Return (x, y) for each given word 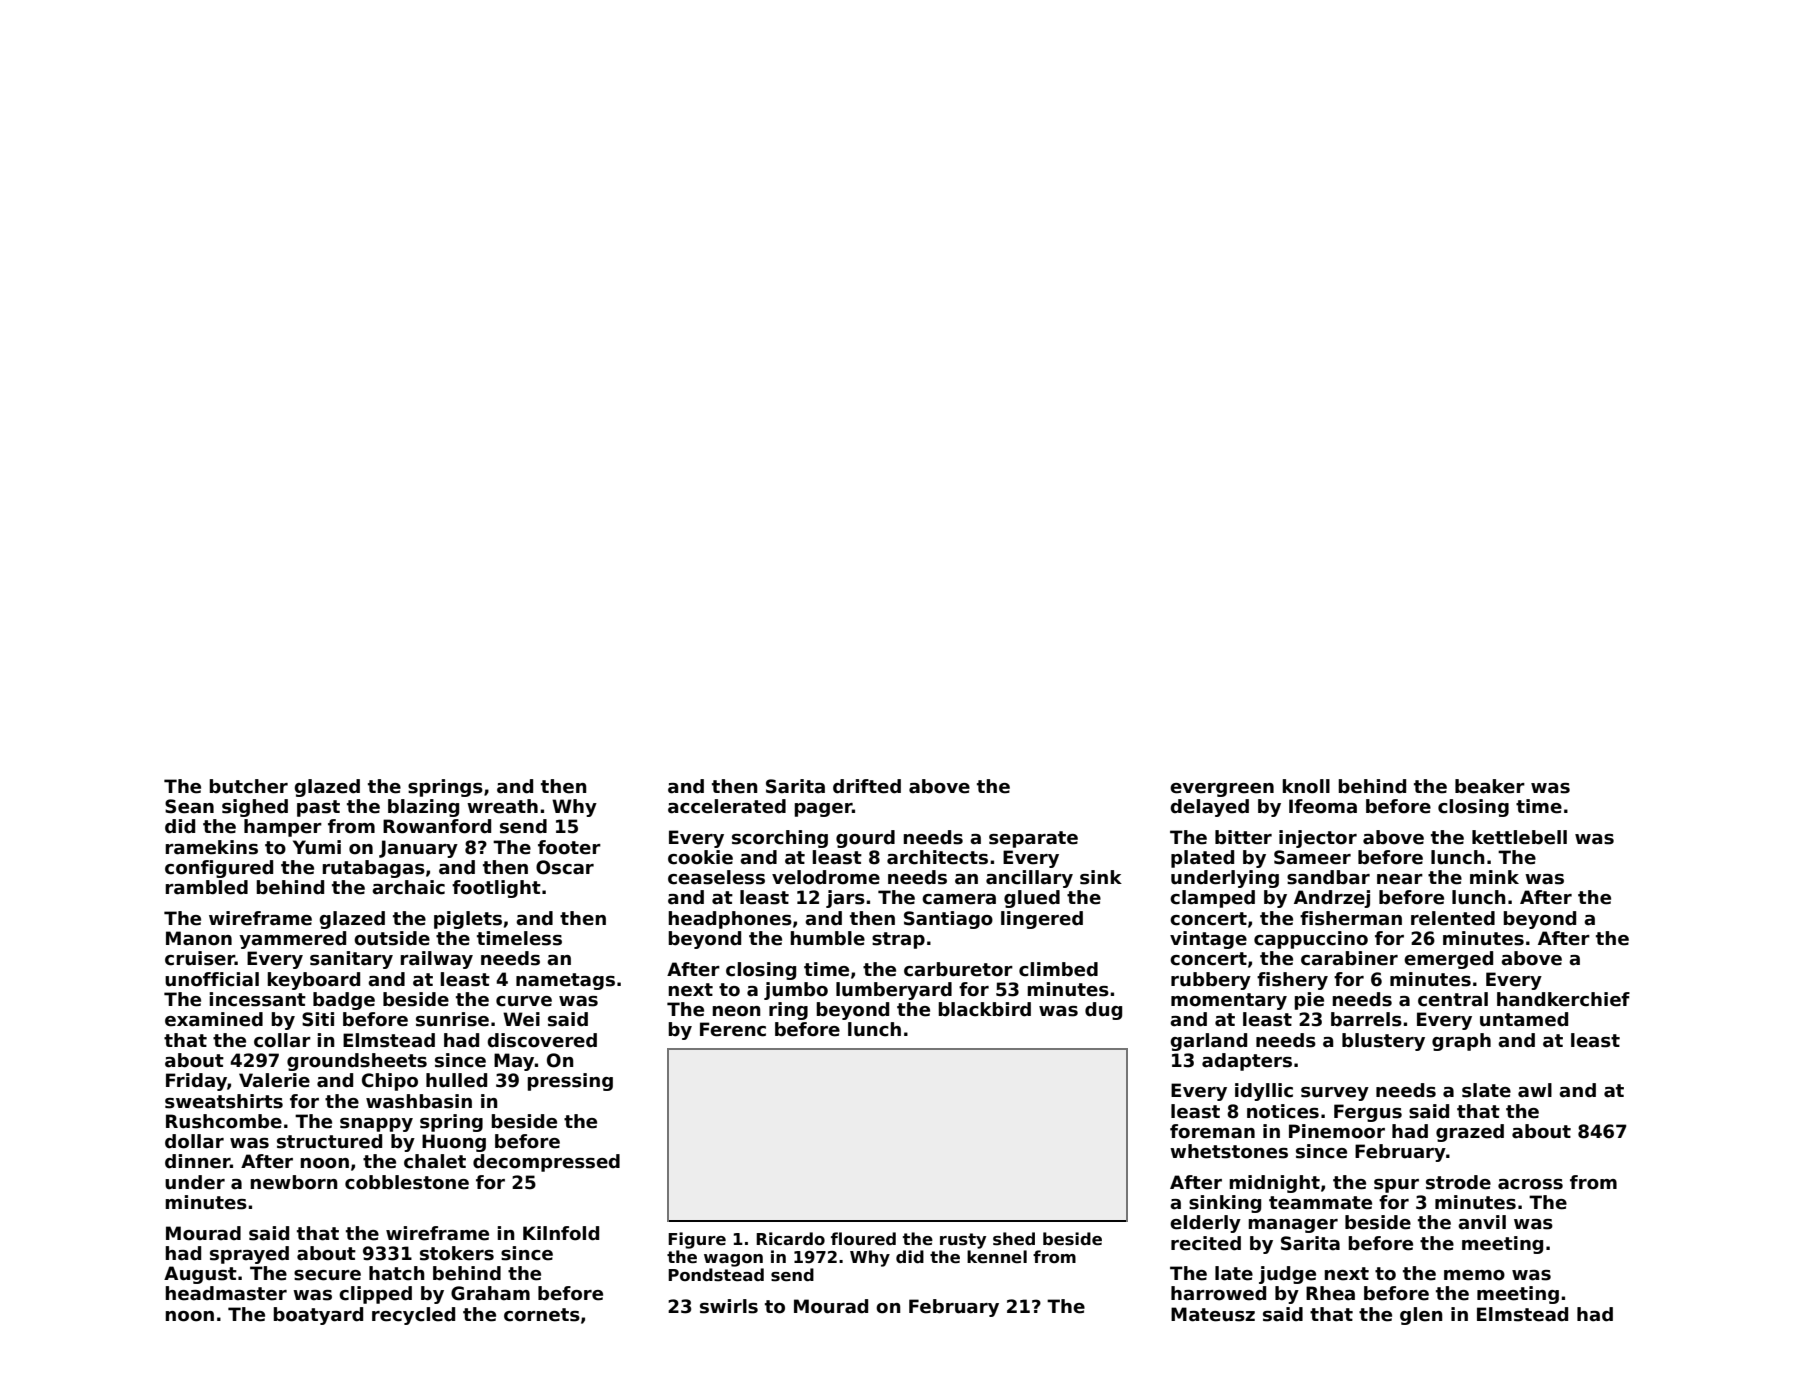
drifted (867, 786)
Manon (199, 938)
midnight (1274, 1184)
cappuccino (1311, 940)
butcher (248, 786)
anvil (1482, 1222)
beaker (1490, 786)
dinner (197, 1161)
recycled (413, 1316)
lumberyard (894, 991)
